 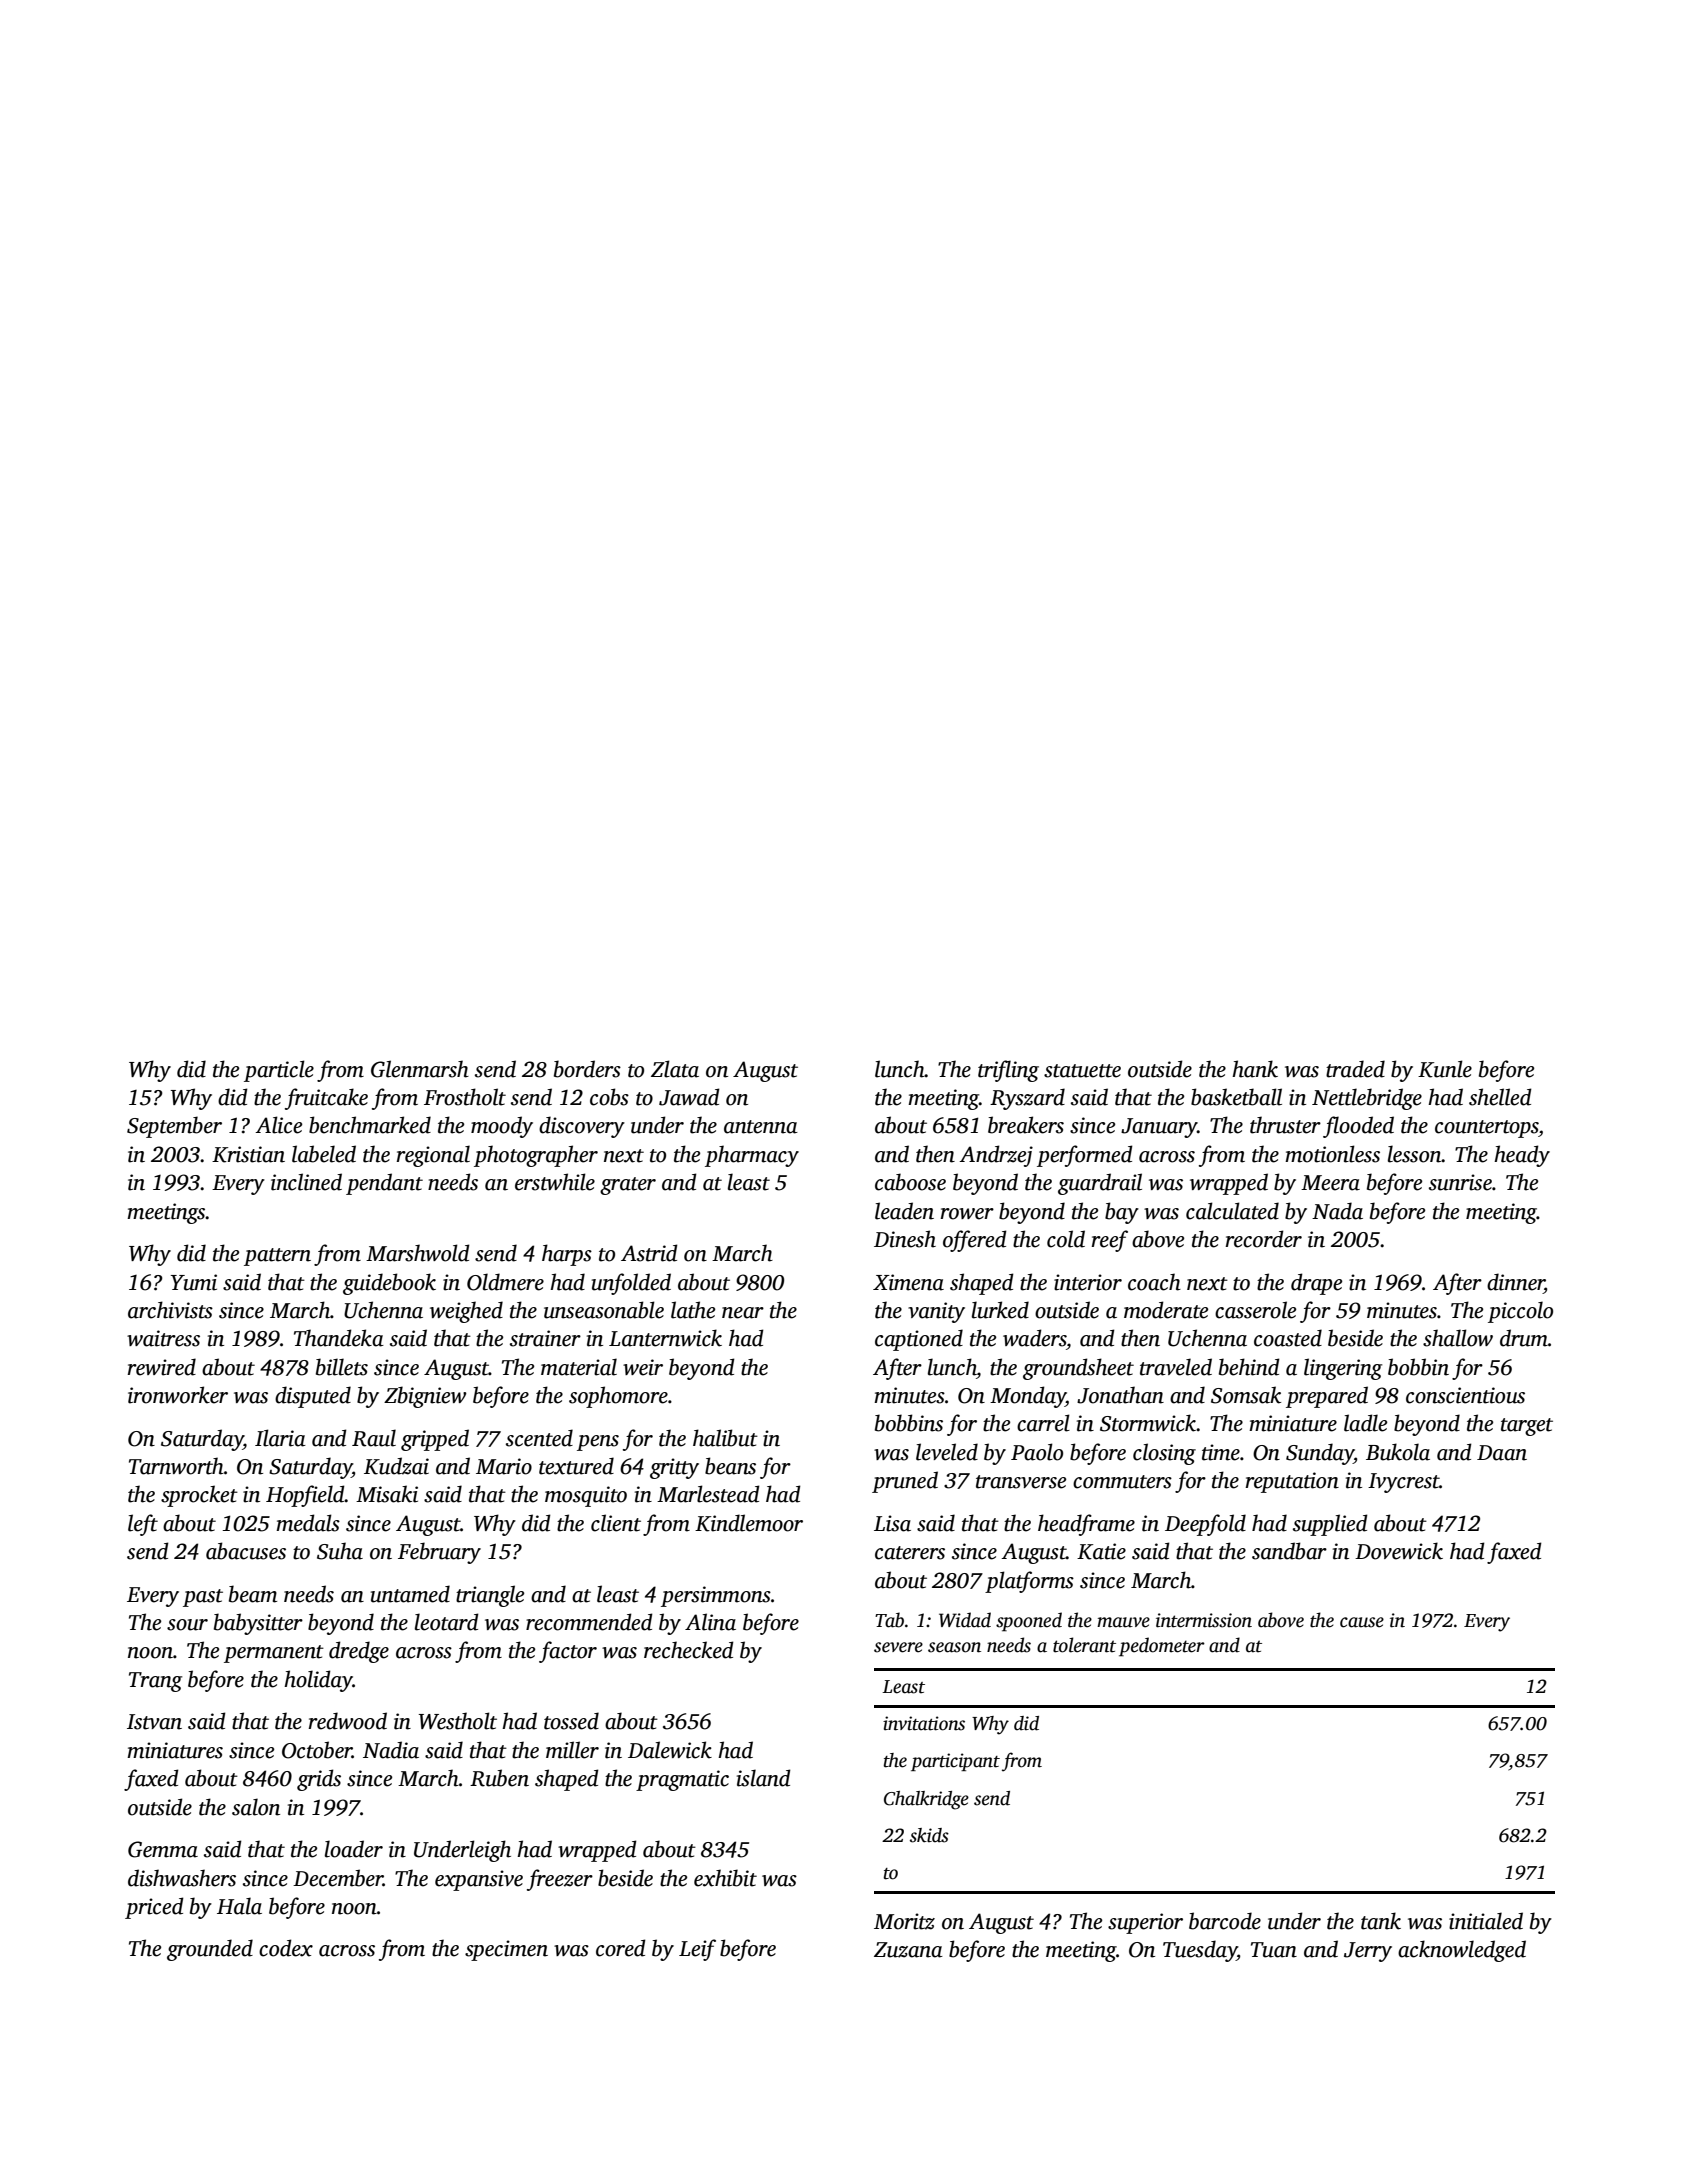 What do you see at coordinates (1236, 1097) in the image?
I see `basketball` at bounding box center [1236, 1097].
